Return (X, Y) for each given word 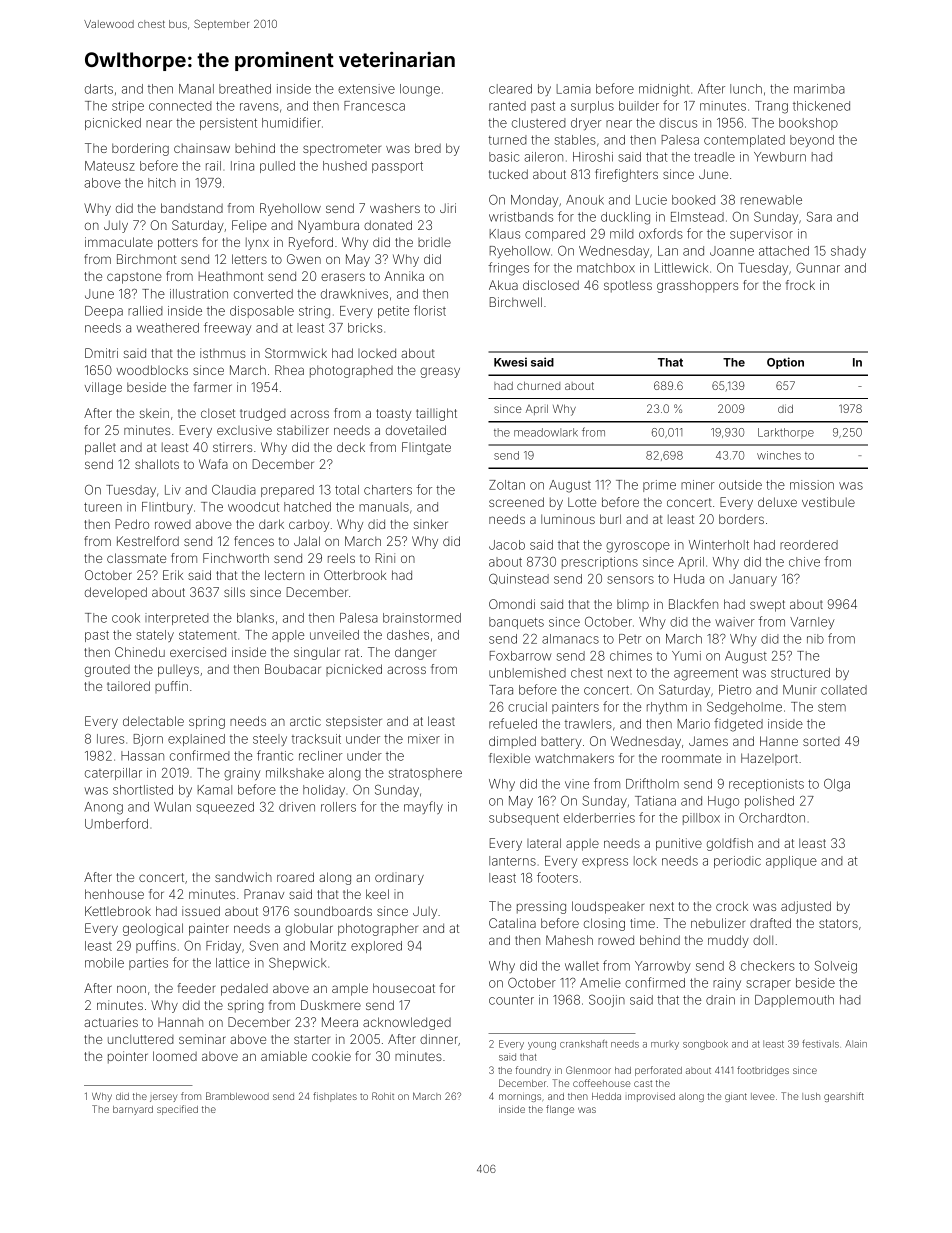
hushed (345, 166)
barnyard (133, 1110)
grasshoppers (697, 286)
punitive (679, 844)
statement (208, 635)
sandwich (243, 877)
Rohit (383, 1096)
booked (693, 200)
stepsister (354, 722)
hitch (162, 183)
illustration (199, 294)
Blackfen (693, 604)
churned (538, 386)
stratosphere (425, 774)
